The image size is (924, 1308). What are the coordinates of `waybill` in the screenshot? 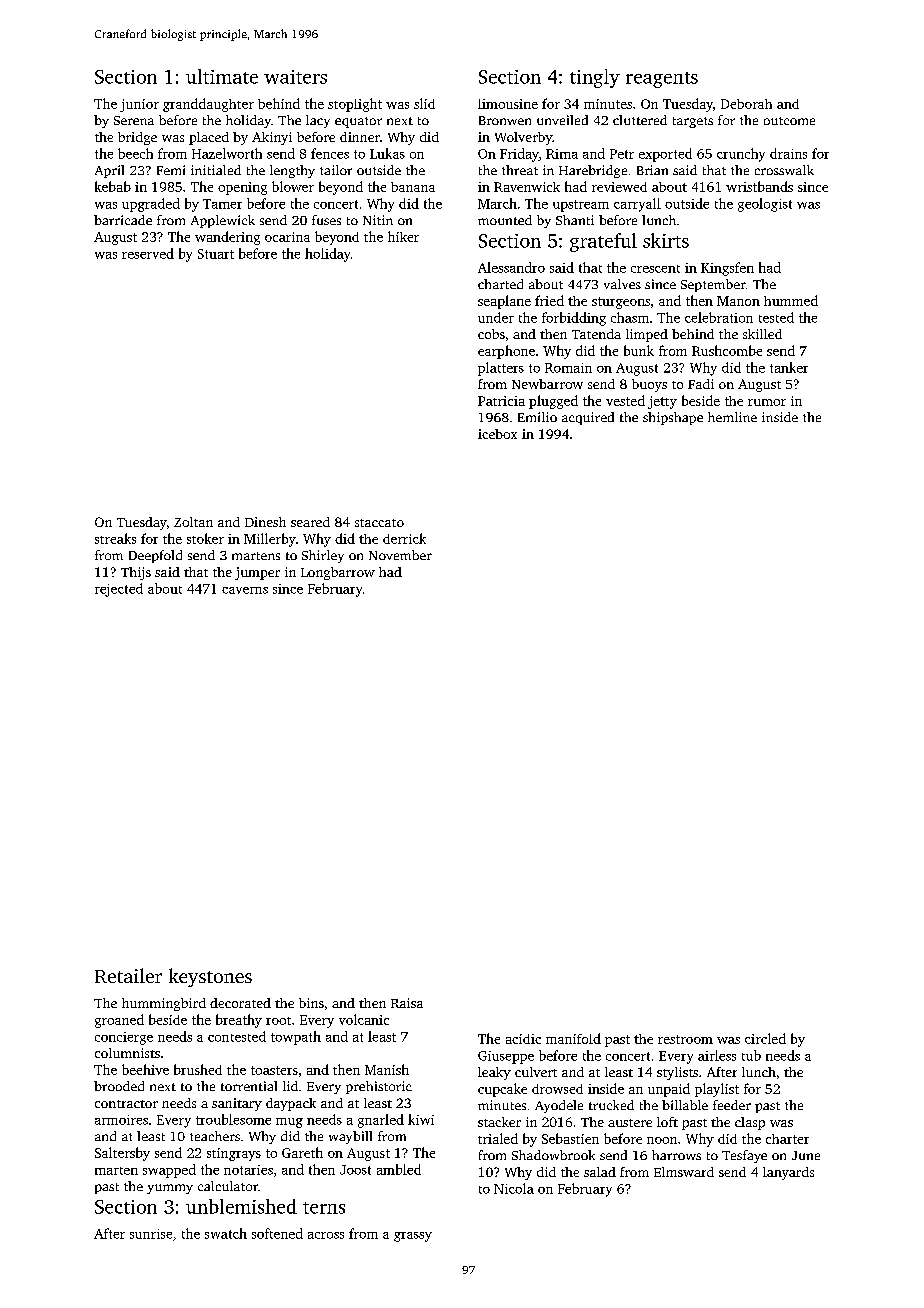 It's located at (350, 1137).
